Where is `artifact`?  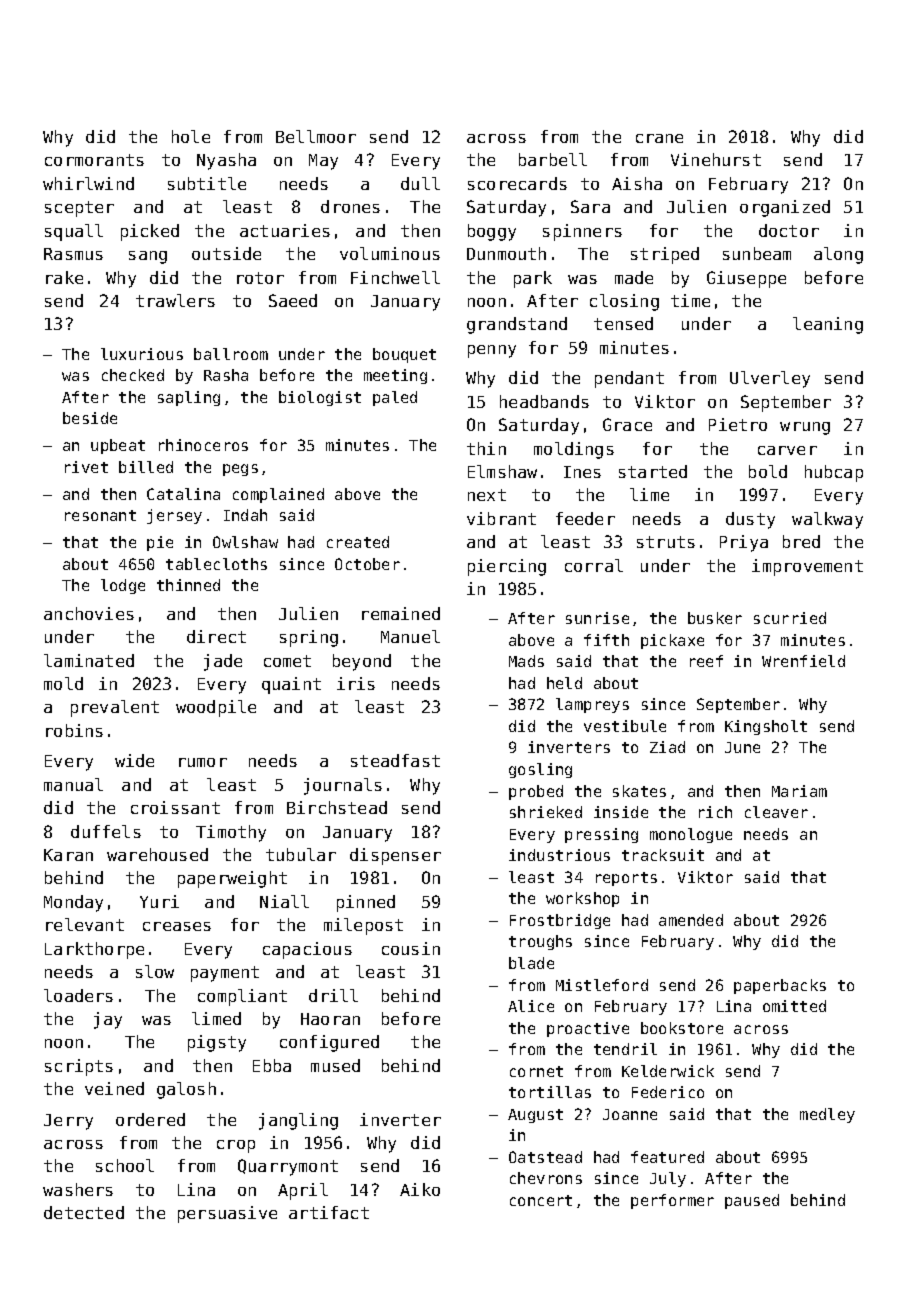 artifact is located at coordinates (329, 1212).
